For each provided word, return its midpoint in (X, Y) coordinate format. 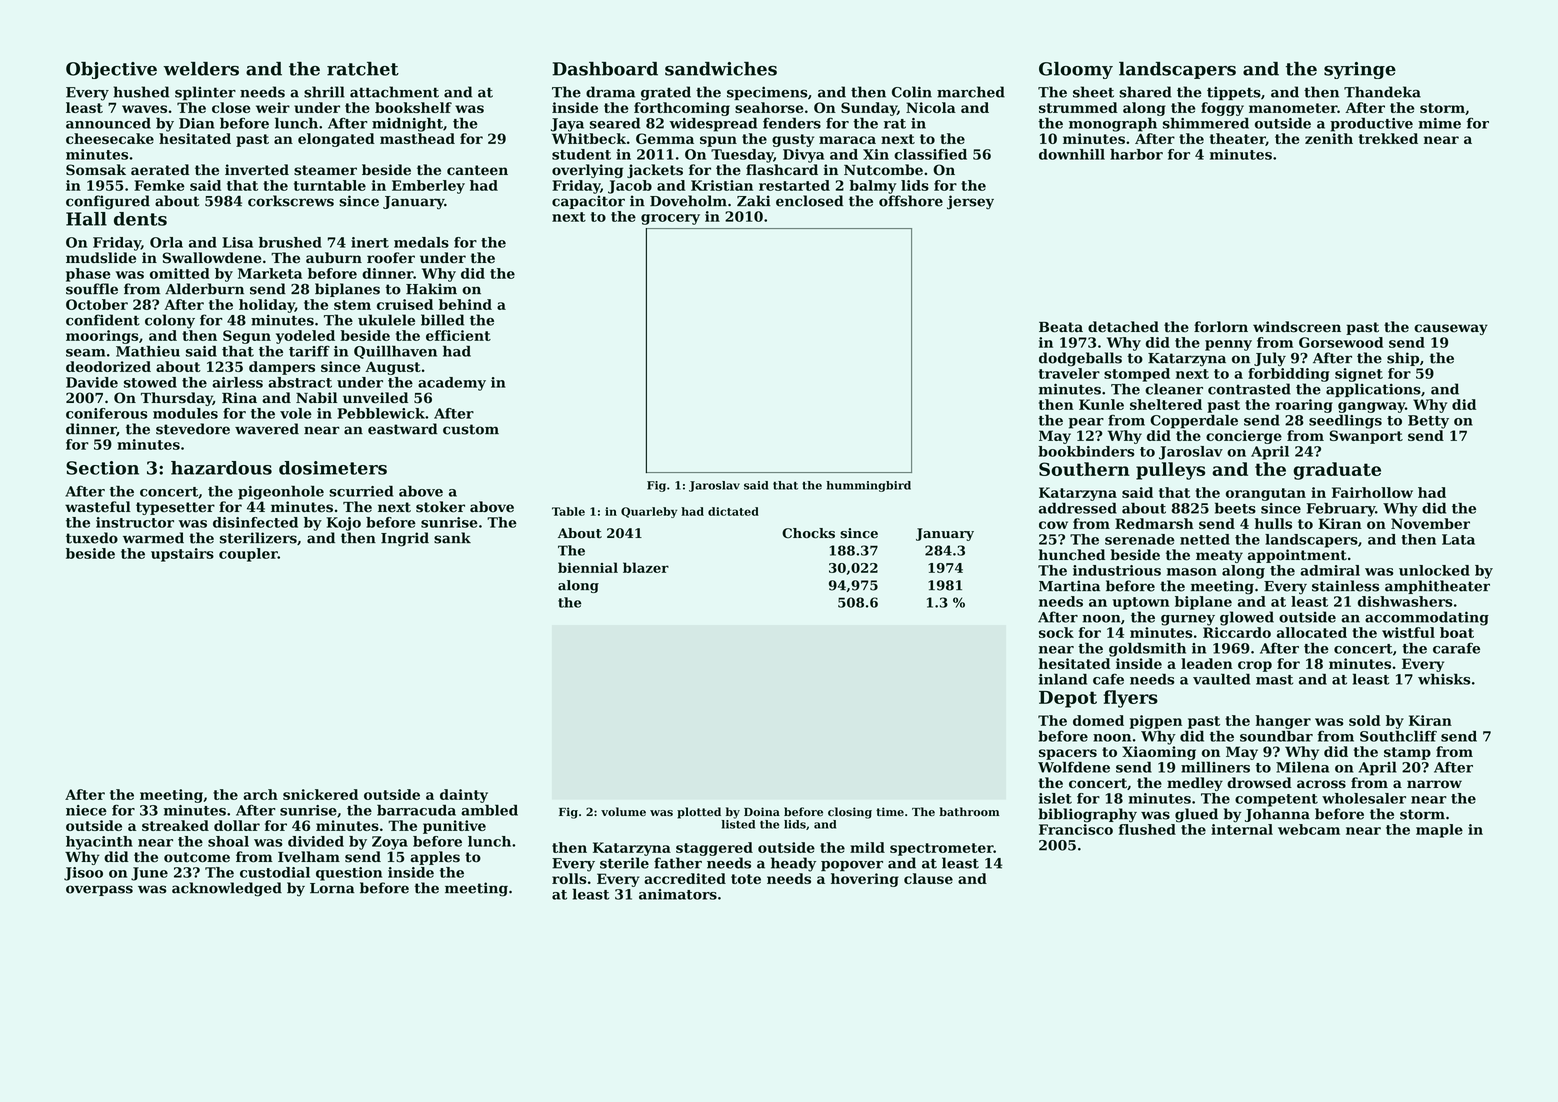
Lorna (332, 888)
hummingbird (868, 486)
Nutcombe (883, 170)
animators (678, 894)
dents (140, 219)
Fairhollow (1372, 492)
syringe (1360, 70)
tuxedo (92, 538)
